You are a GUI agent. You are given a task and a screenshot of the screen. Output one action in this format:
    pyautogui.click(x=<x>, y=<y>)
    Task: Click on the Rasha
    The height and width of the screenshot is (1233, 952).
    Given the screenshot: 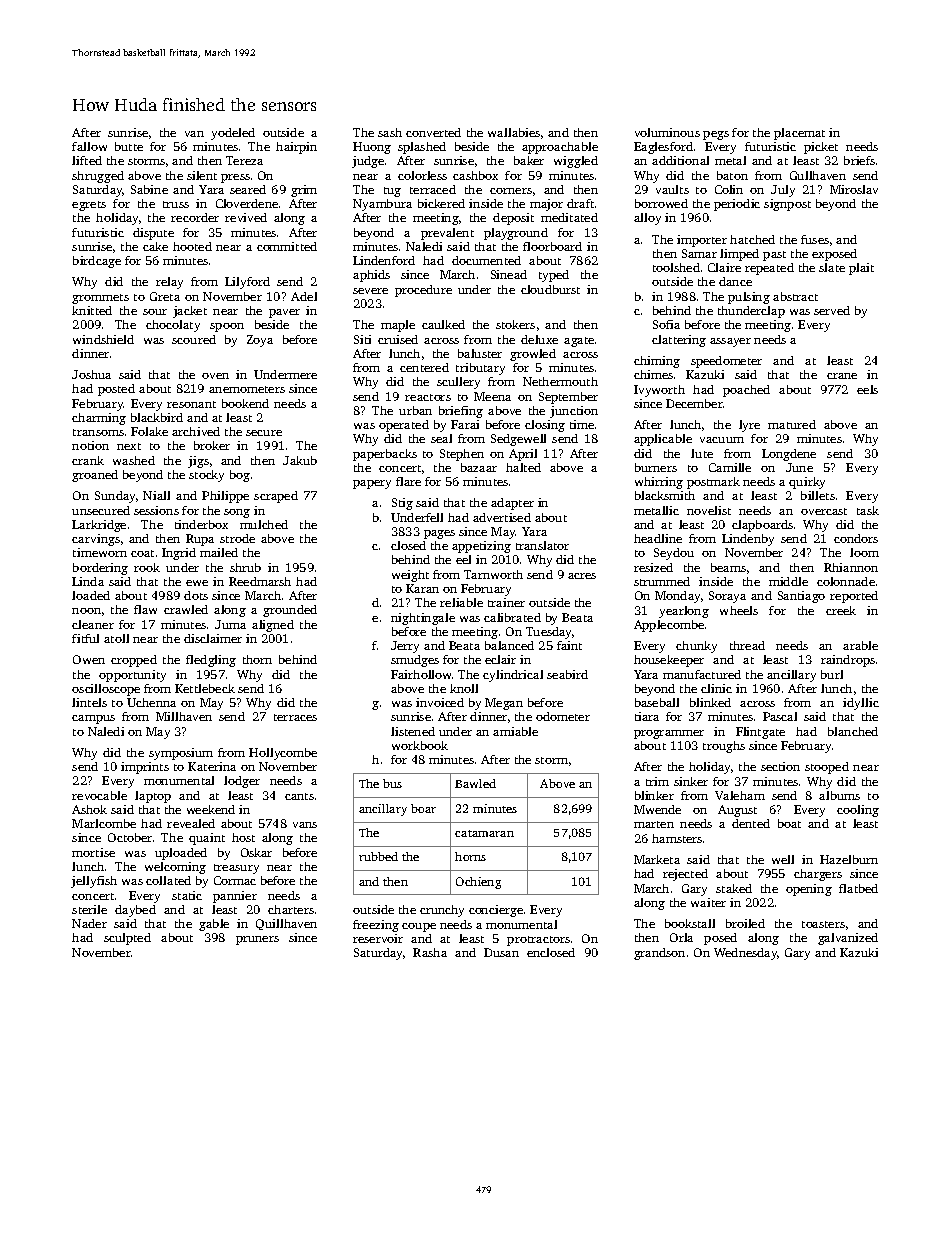 What is the action you would take?
    pyautogui.click(x=430, y=952)
